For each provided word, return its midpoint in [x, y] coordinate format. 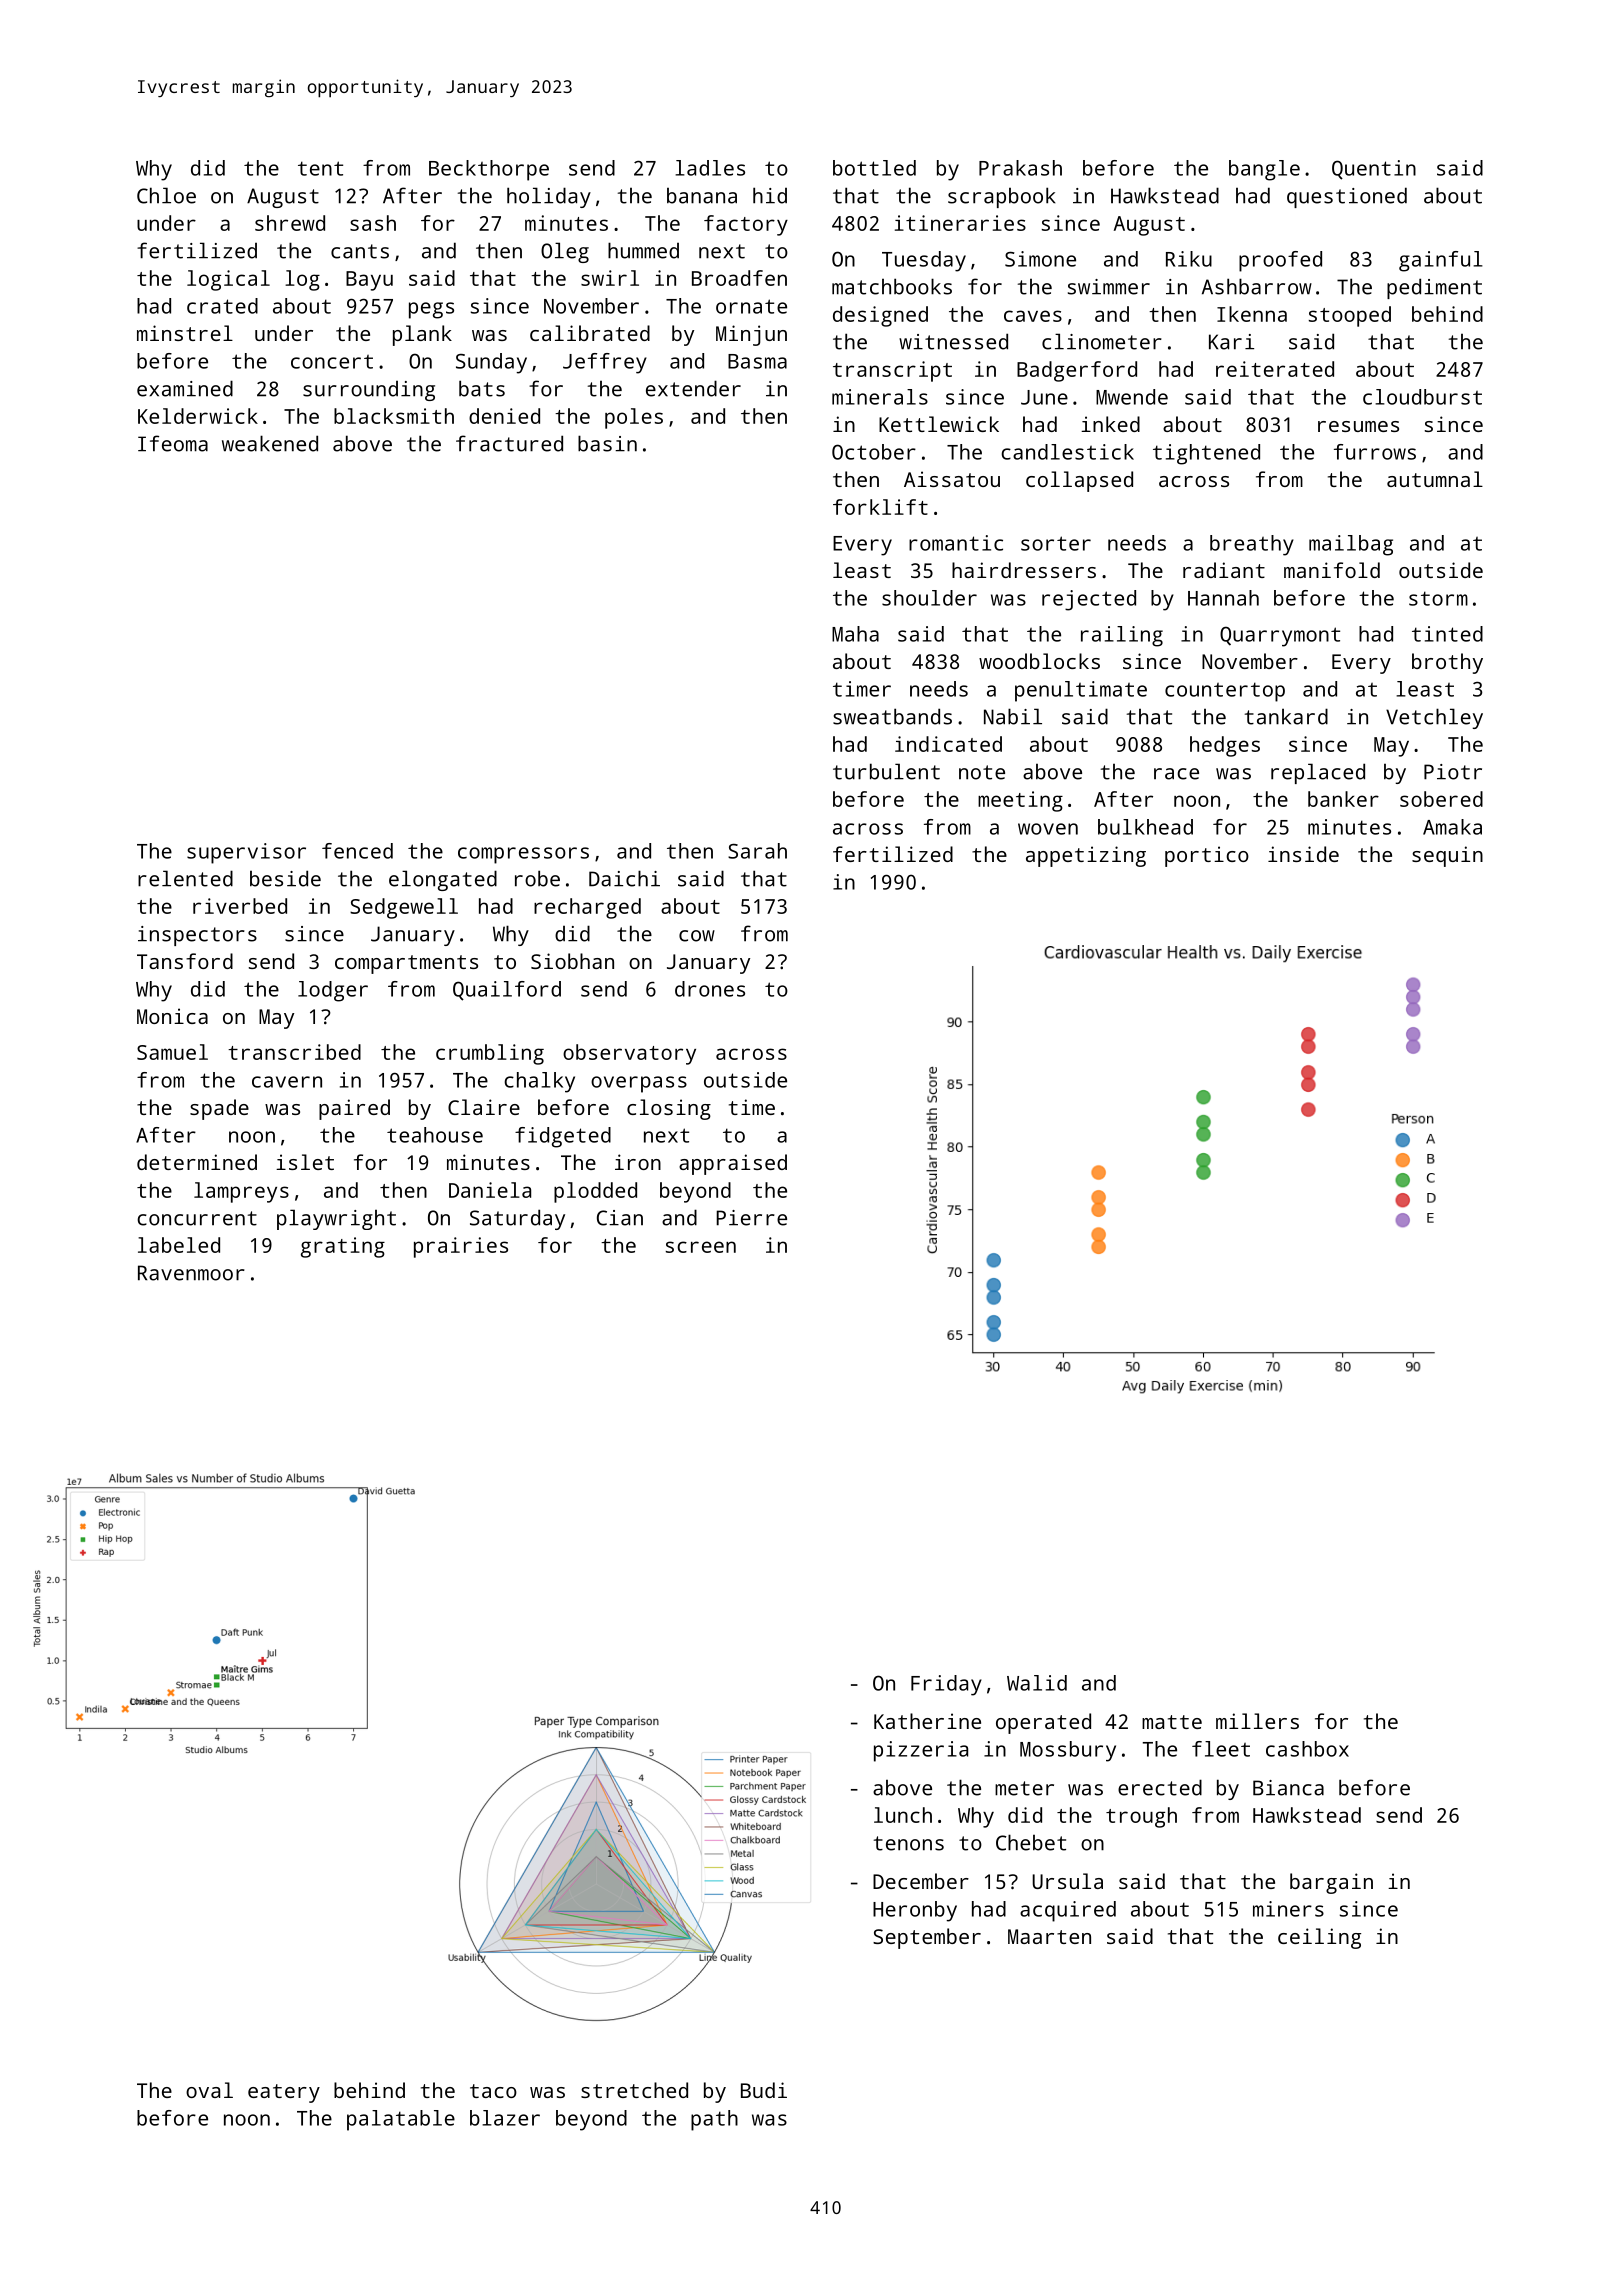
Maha [855, 634]
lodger [333, 991]
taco [493, 2091]
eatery [284, 2093]
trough [1141, 1817]
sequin [1447, 856]
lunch [903, 1815]
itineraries [960, 223]
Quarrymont [1280, 636]
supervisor [246, 853]
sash [373, 223]
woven [1048, 829]
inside [1303, 854]
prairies [461, 1247]
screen [701, 1247]
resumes [1358, 426]
